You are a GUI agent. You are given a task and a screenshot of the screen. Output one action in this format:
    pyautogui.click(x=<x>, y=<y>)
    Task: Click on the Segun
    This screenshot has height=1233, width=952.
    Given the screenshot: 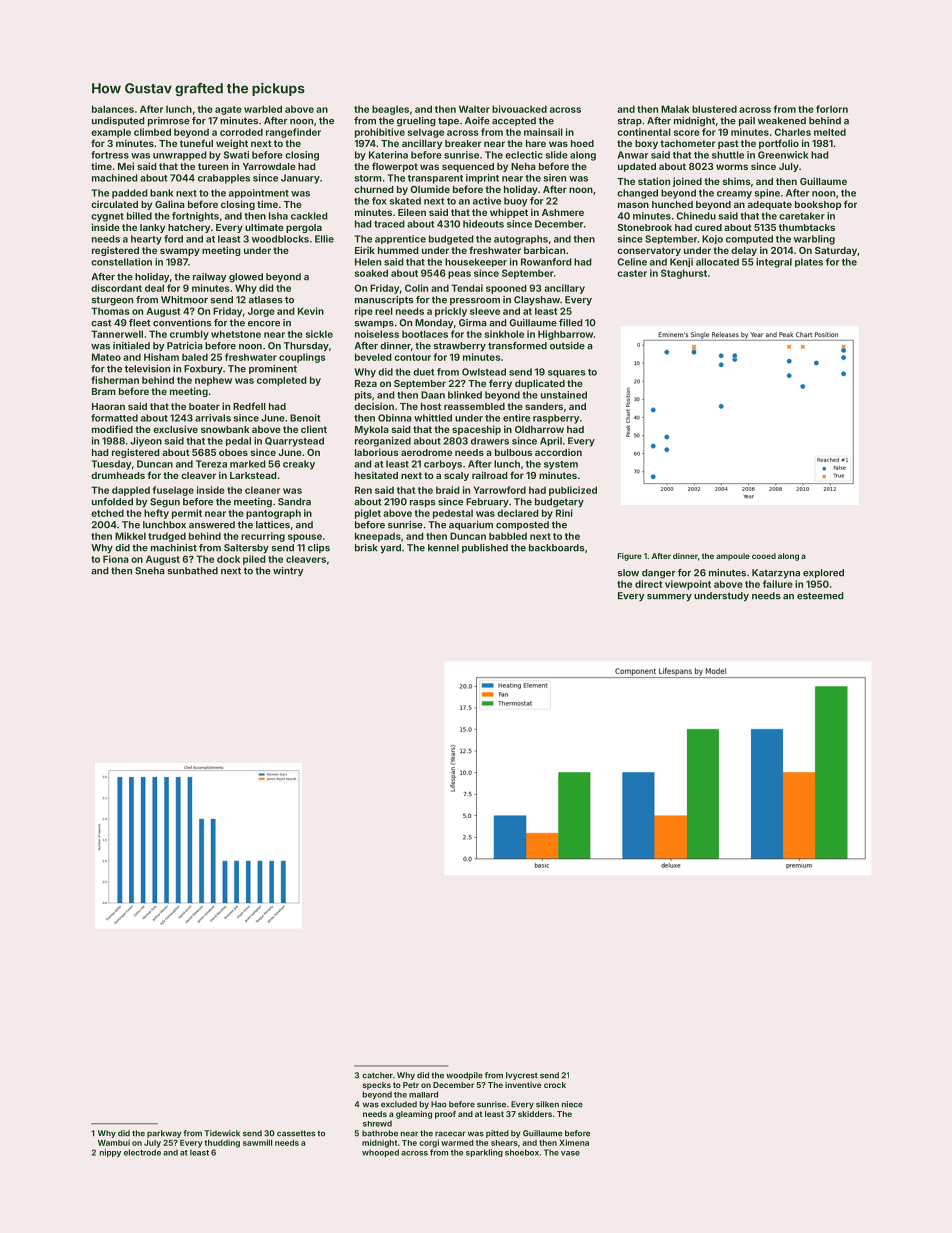 What is the action you would take?
    pyautogui.click(x=165, y=503)
